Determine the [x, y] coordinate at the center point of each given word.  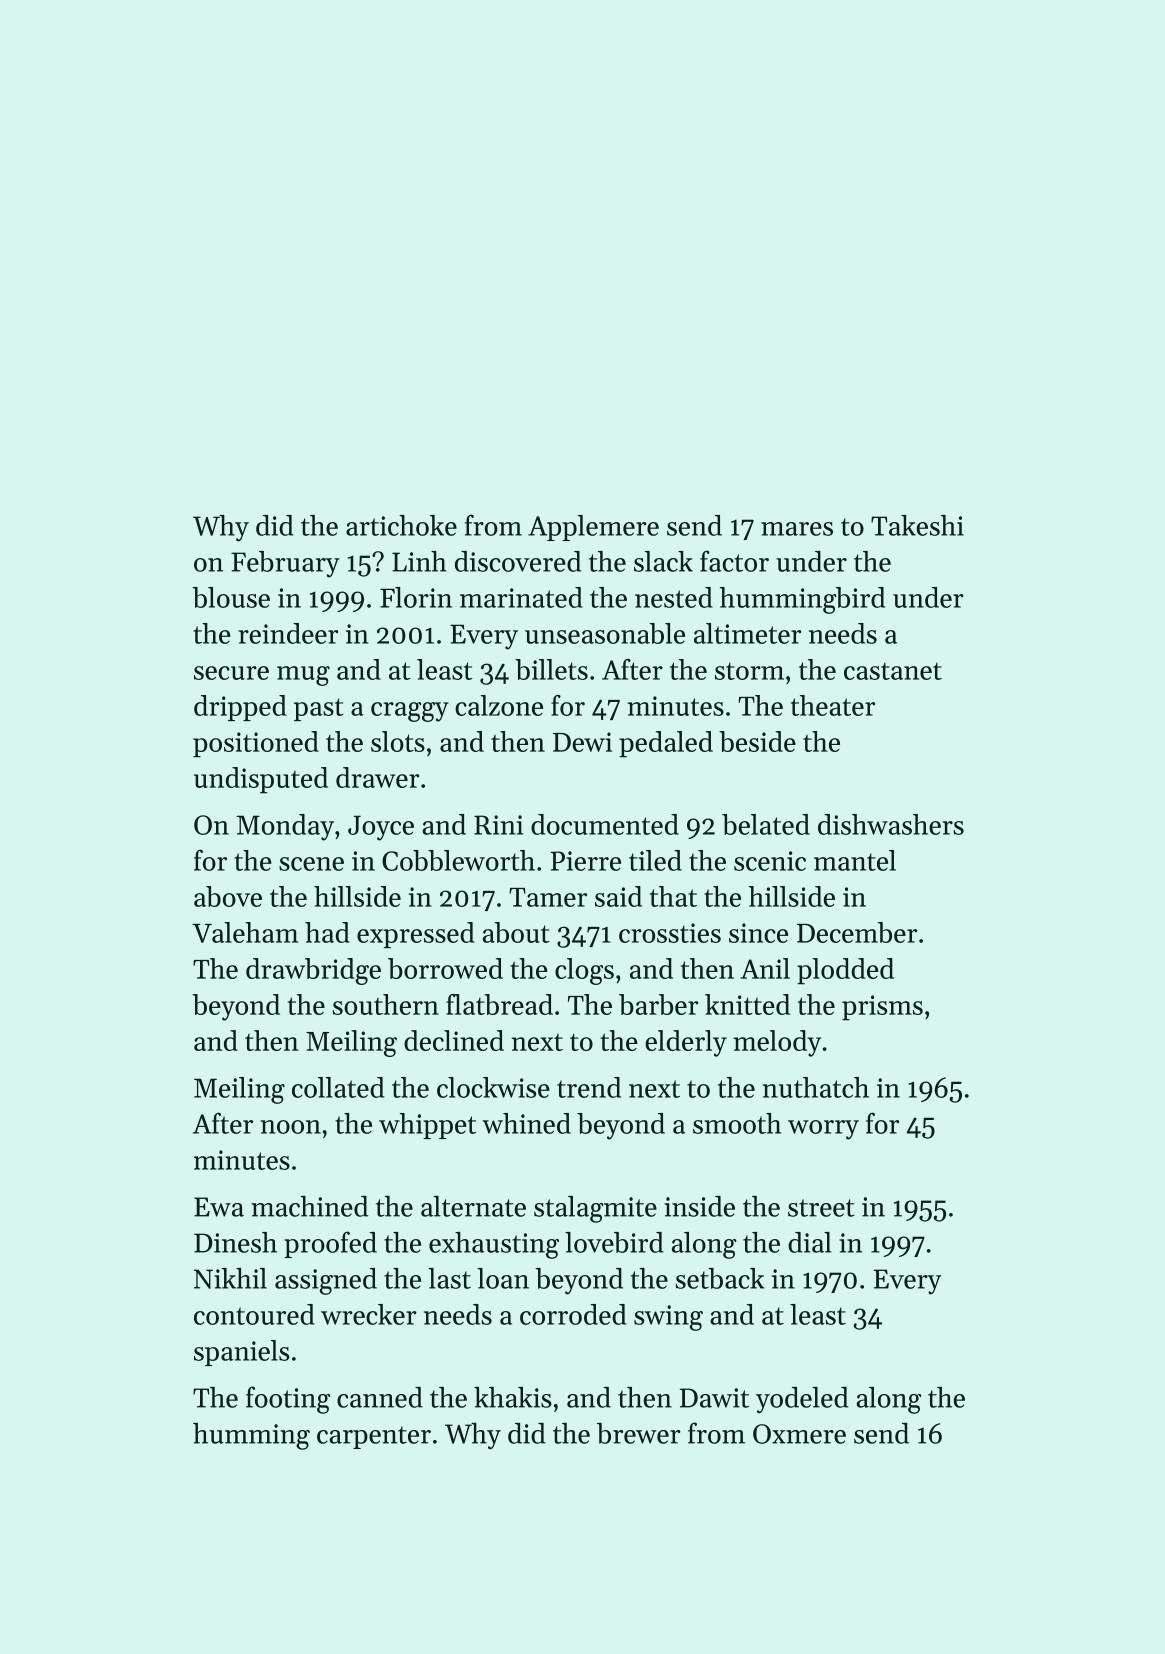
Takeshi [917, 525]
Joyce [381, 828]
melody [777, 1043]
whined [526, 1123]
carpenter [374, 1437]
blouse [231, 597]
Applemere [593, 528]
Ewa [219, 1207]
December [857, 932]
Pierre [585, 861]
